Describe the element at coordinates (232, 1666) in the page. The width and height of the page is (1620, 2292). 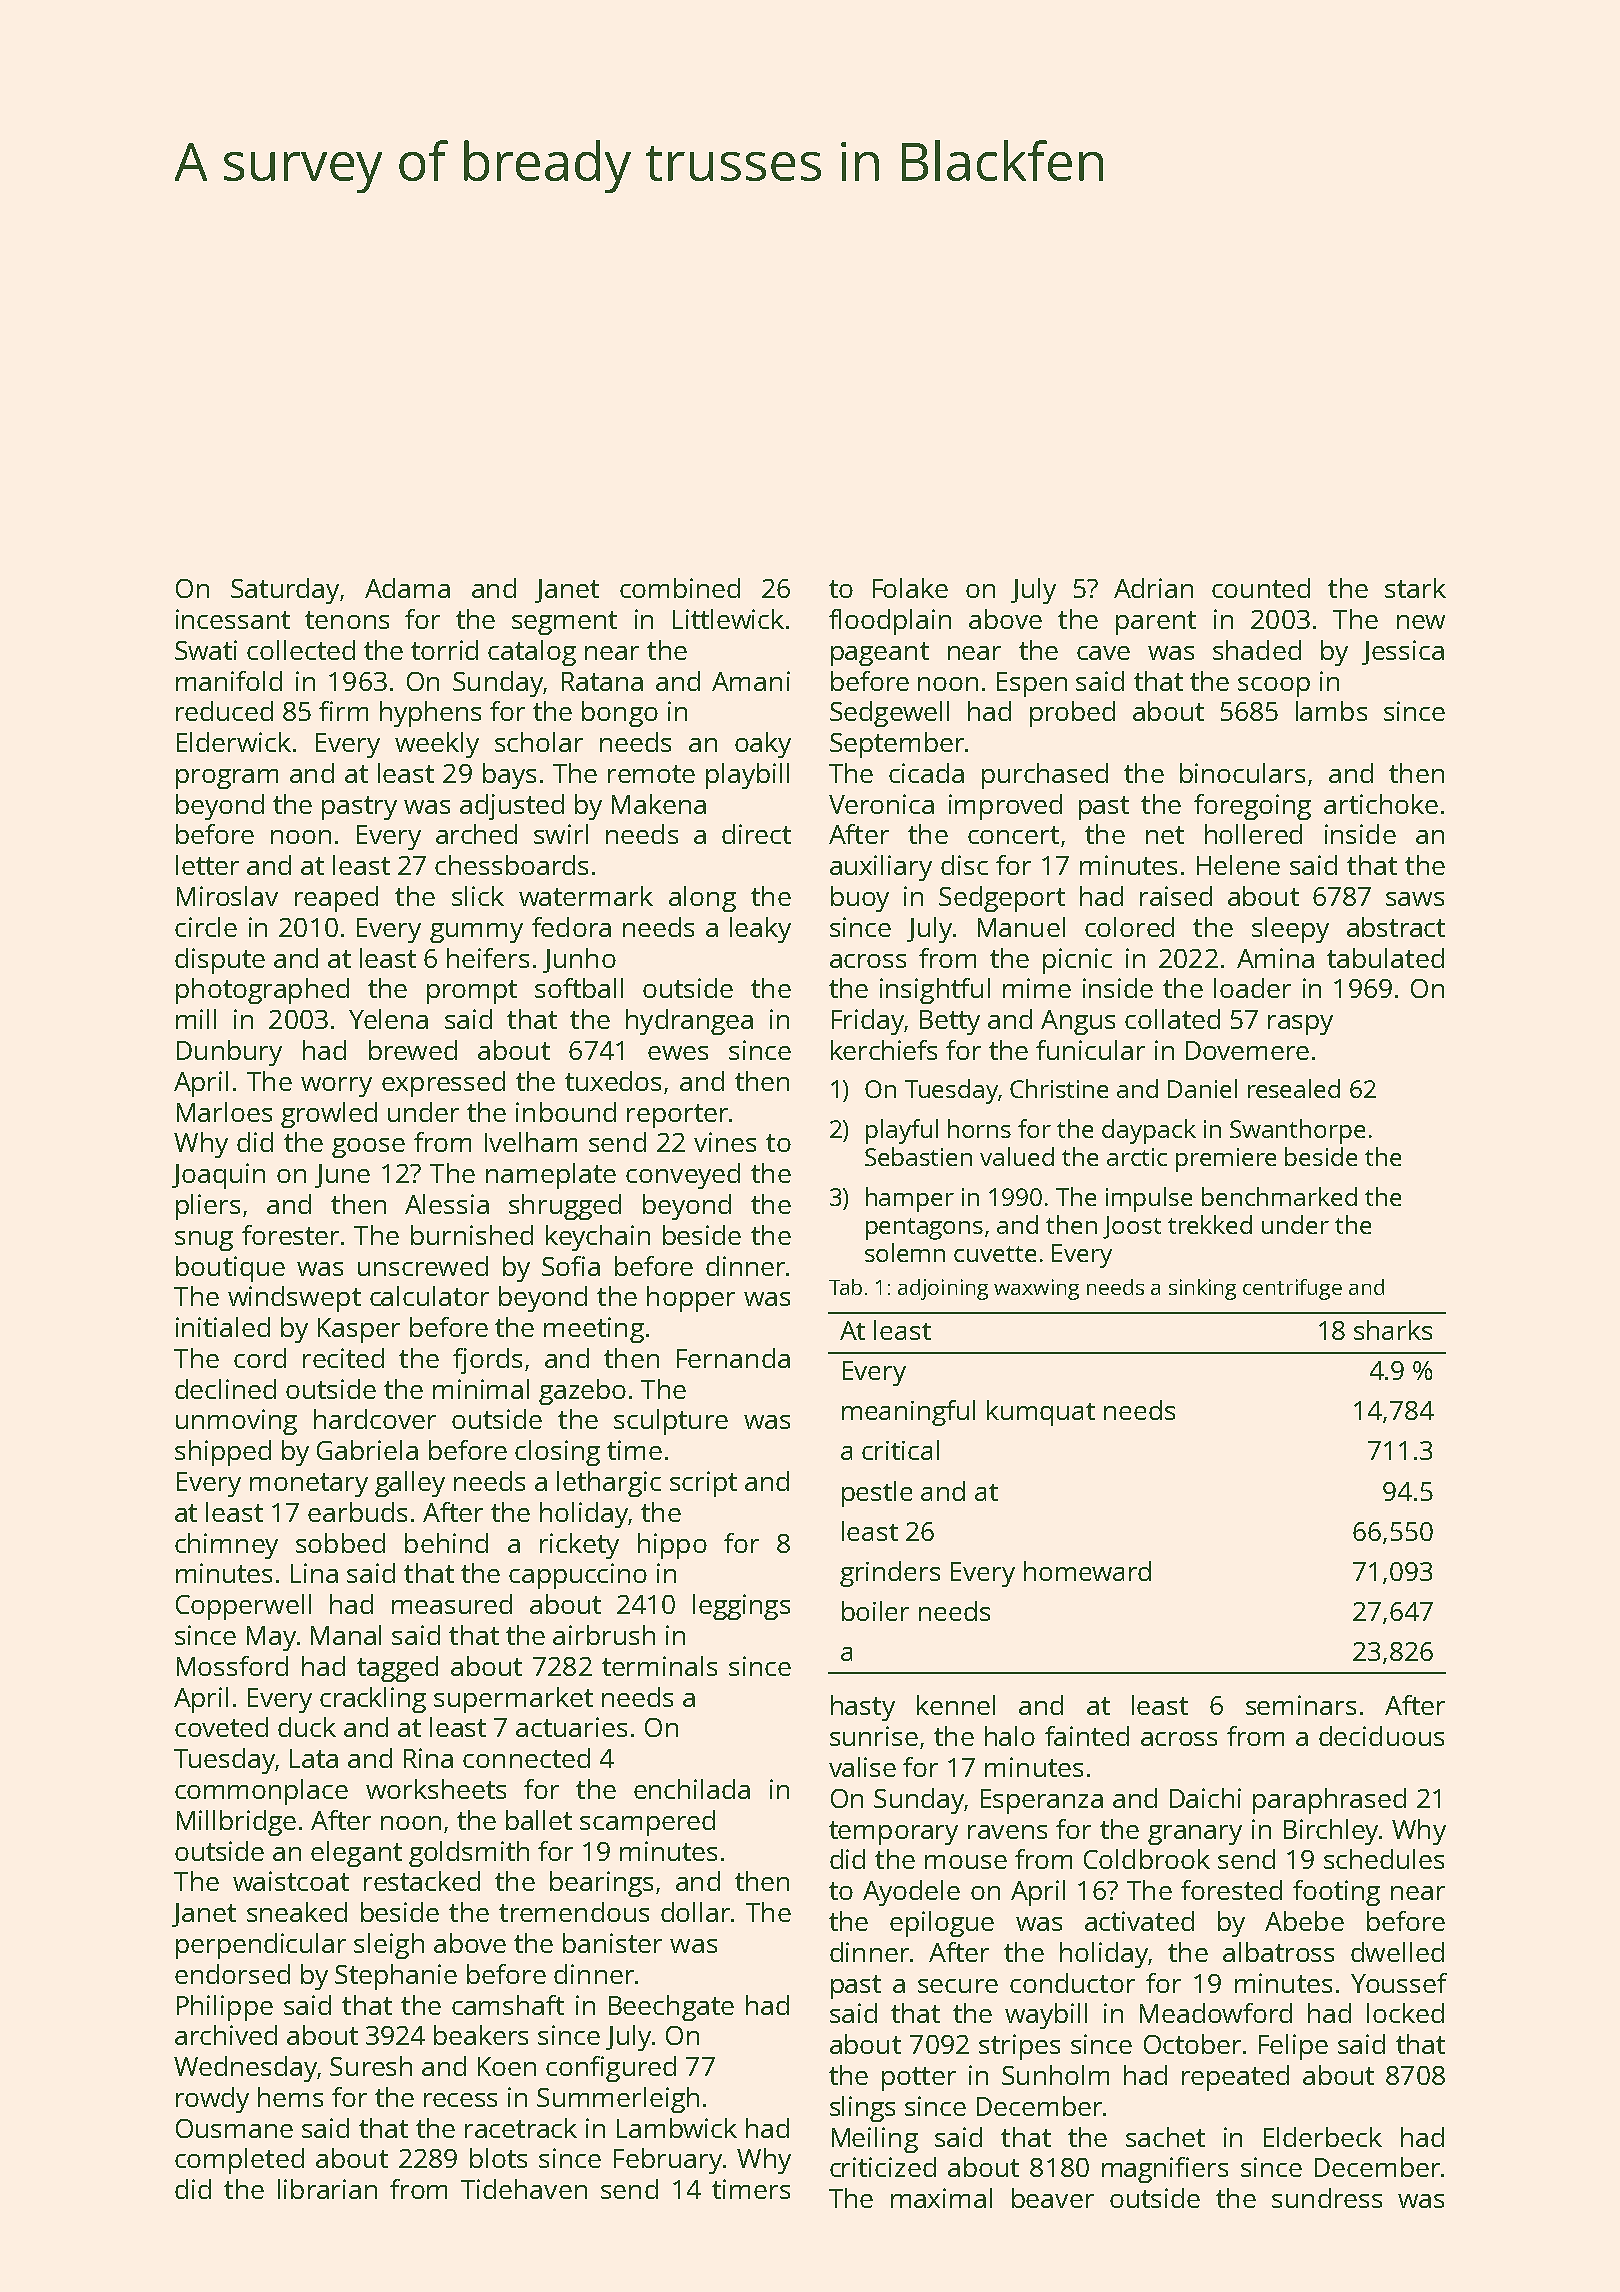
I see `Mossford` at that location.
